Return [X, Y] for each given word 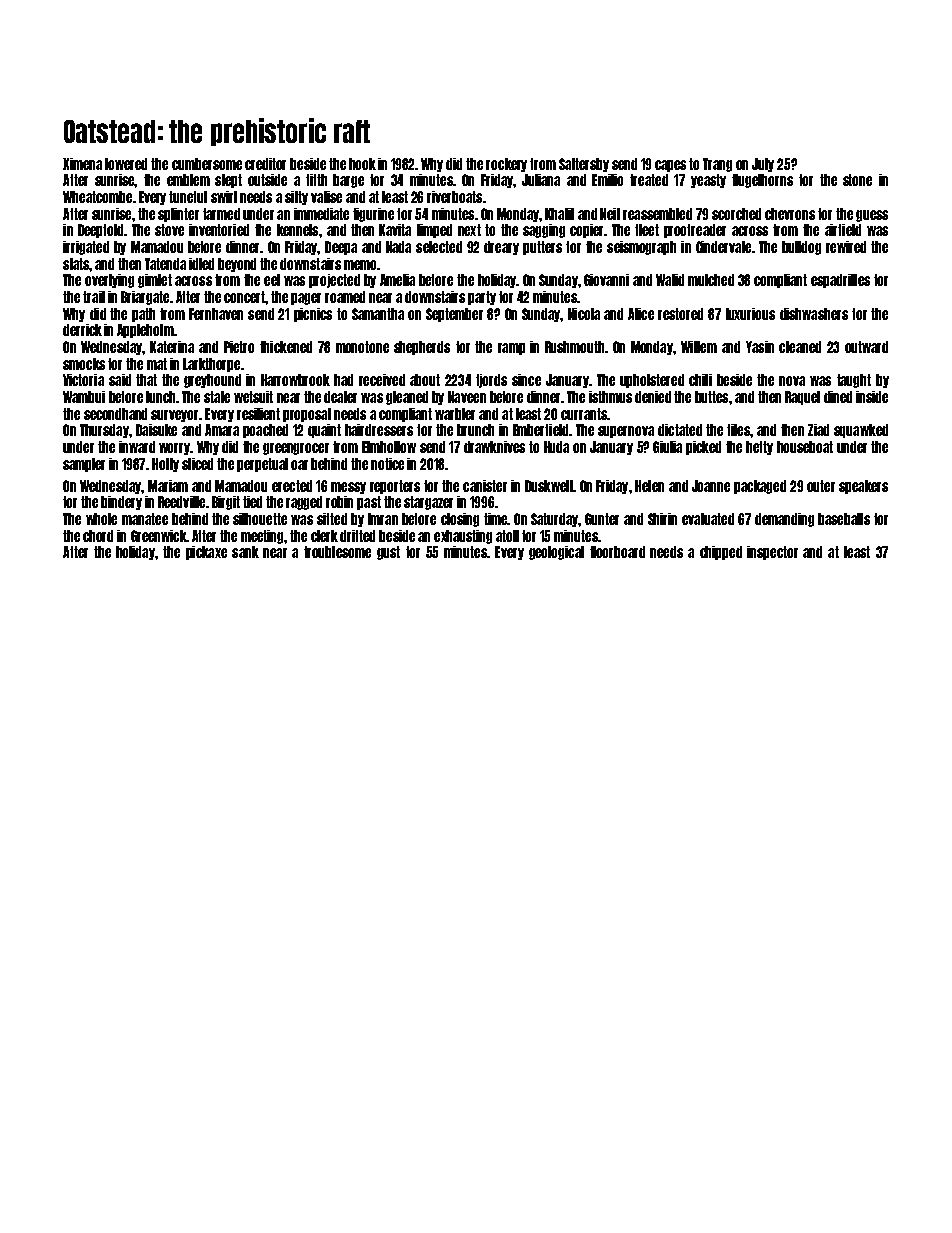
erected [292, 486]
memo [360, 265]
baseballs [844, 519]
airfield [843, 230]
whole [101, 519]
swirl [224, 197]
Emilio [607, 180]
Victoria [83, 380]
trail [94, 297]
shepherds [422, 348]
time [495, 519]
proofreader [695, 231]
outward [866, 347]
